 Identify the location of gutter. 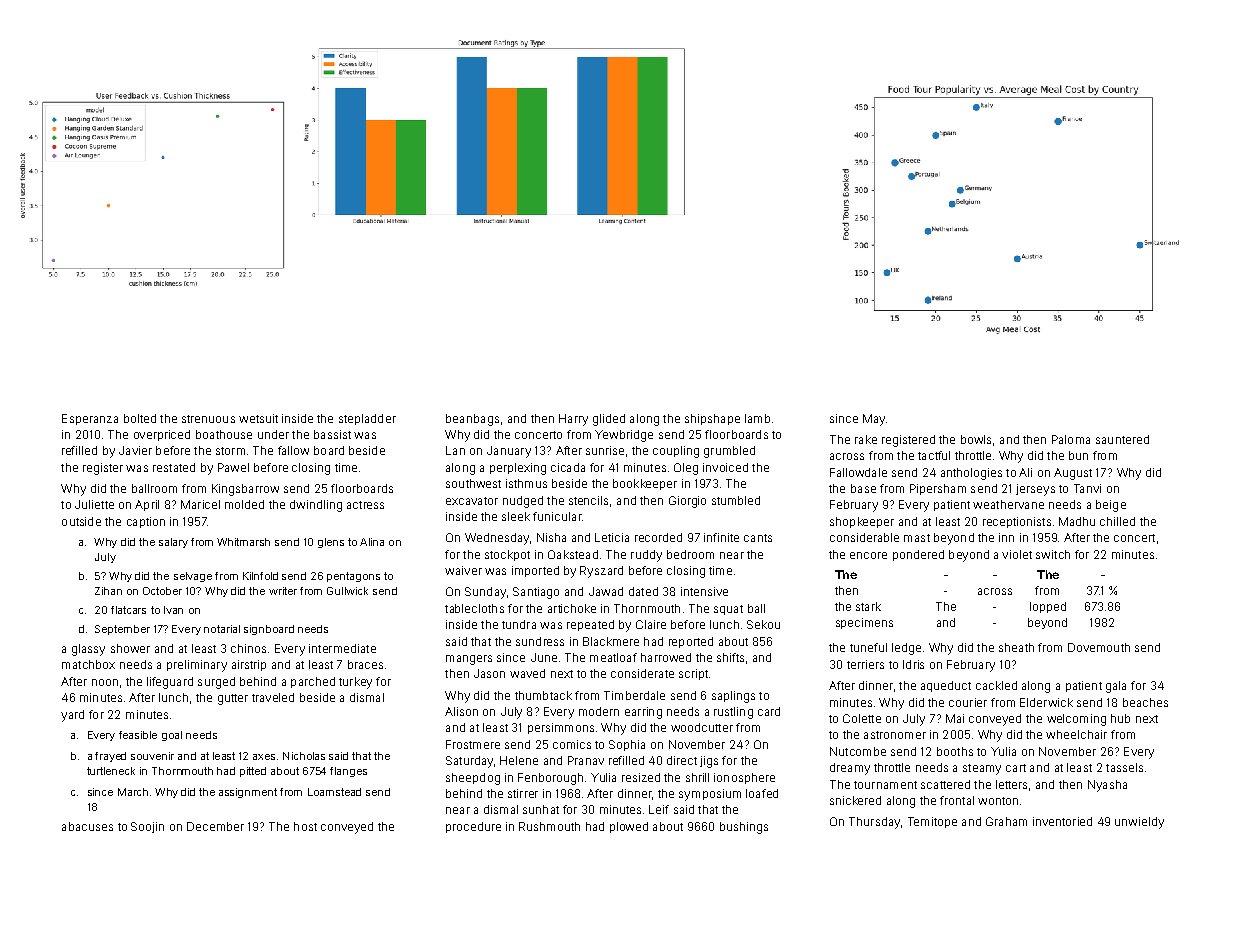
(233, 699).
